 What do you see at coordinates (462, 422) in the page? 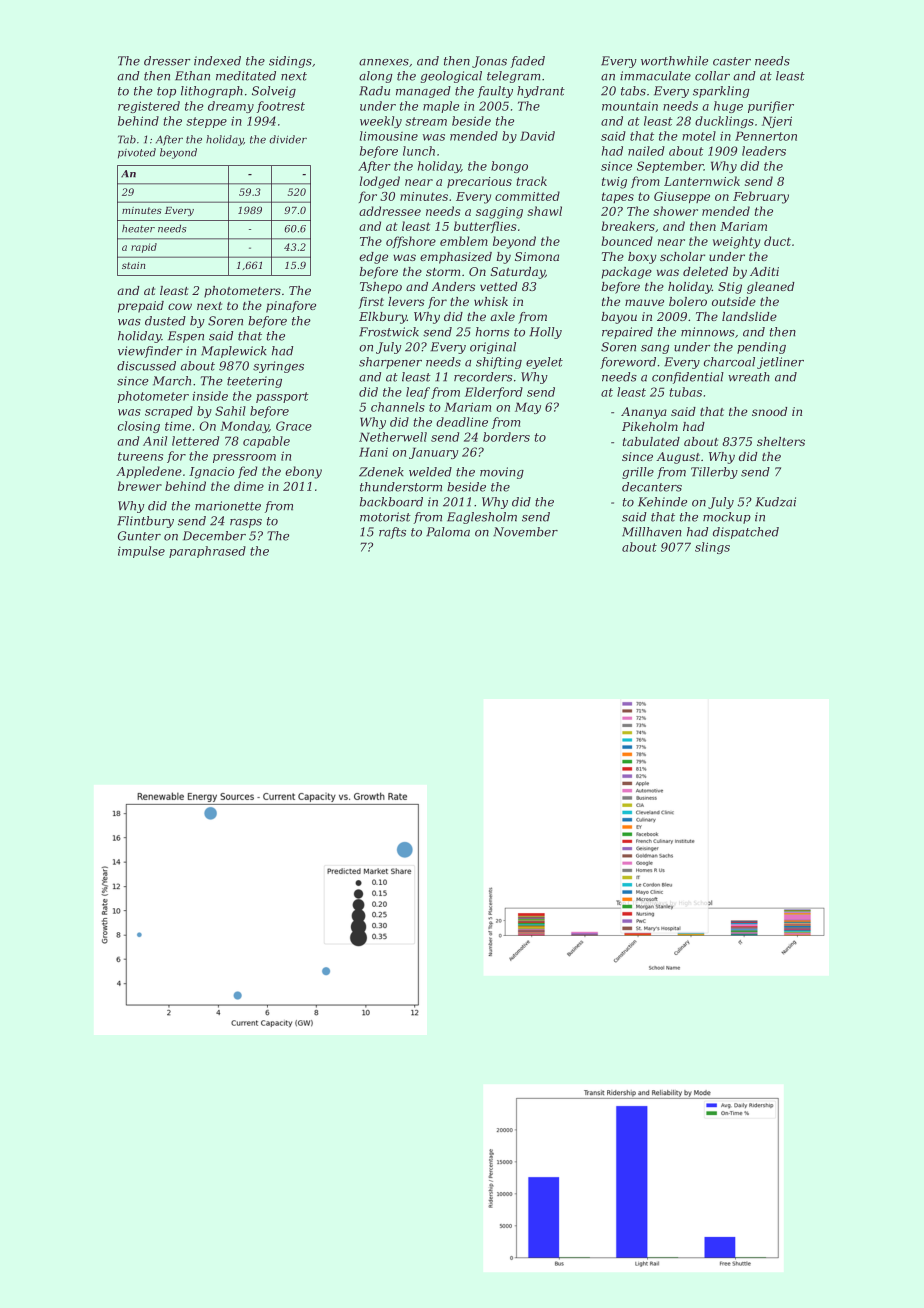
I see `deadline` at bounding box center [462, 422].
